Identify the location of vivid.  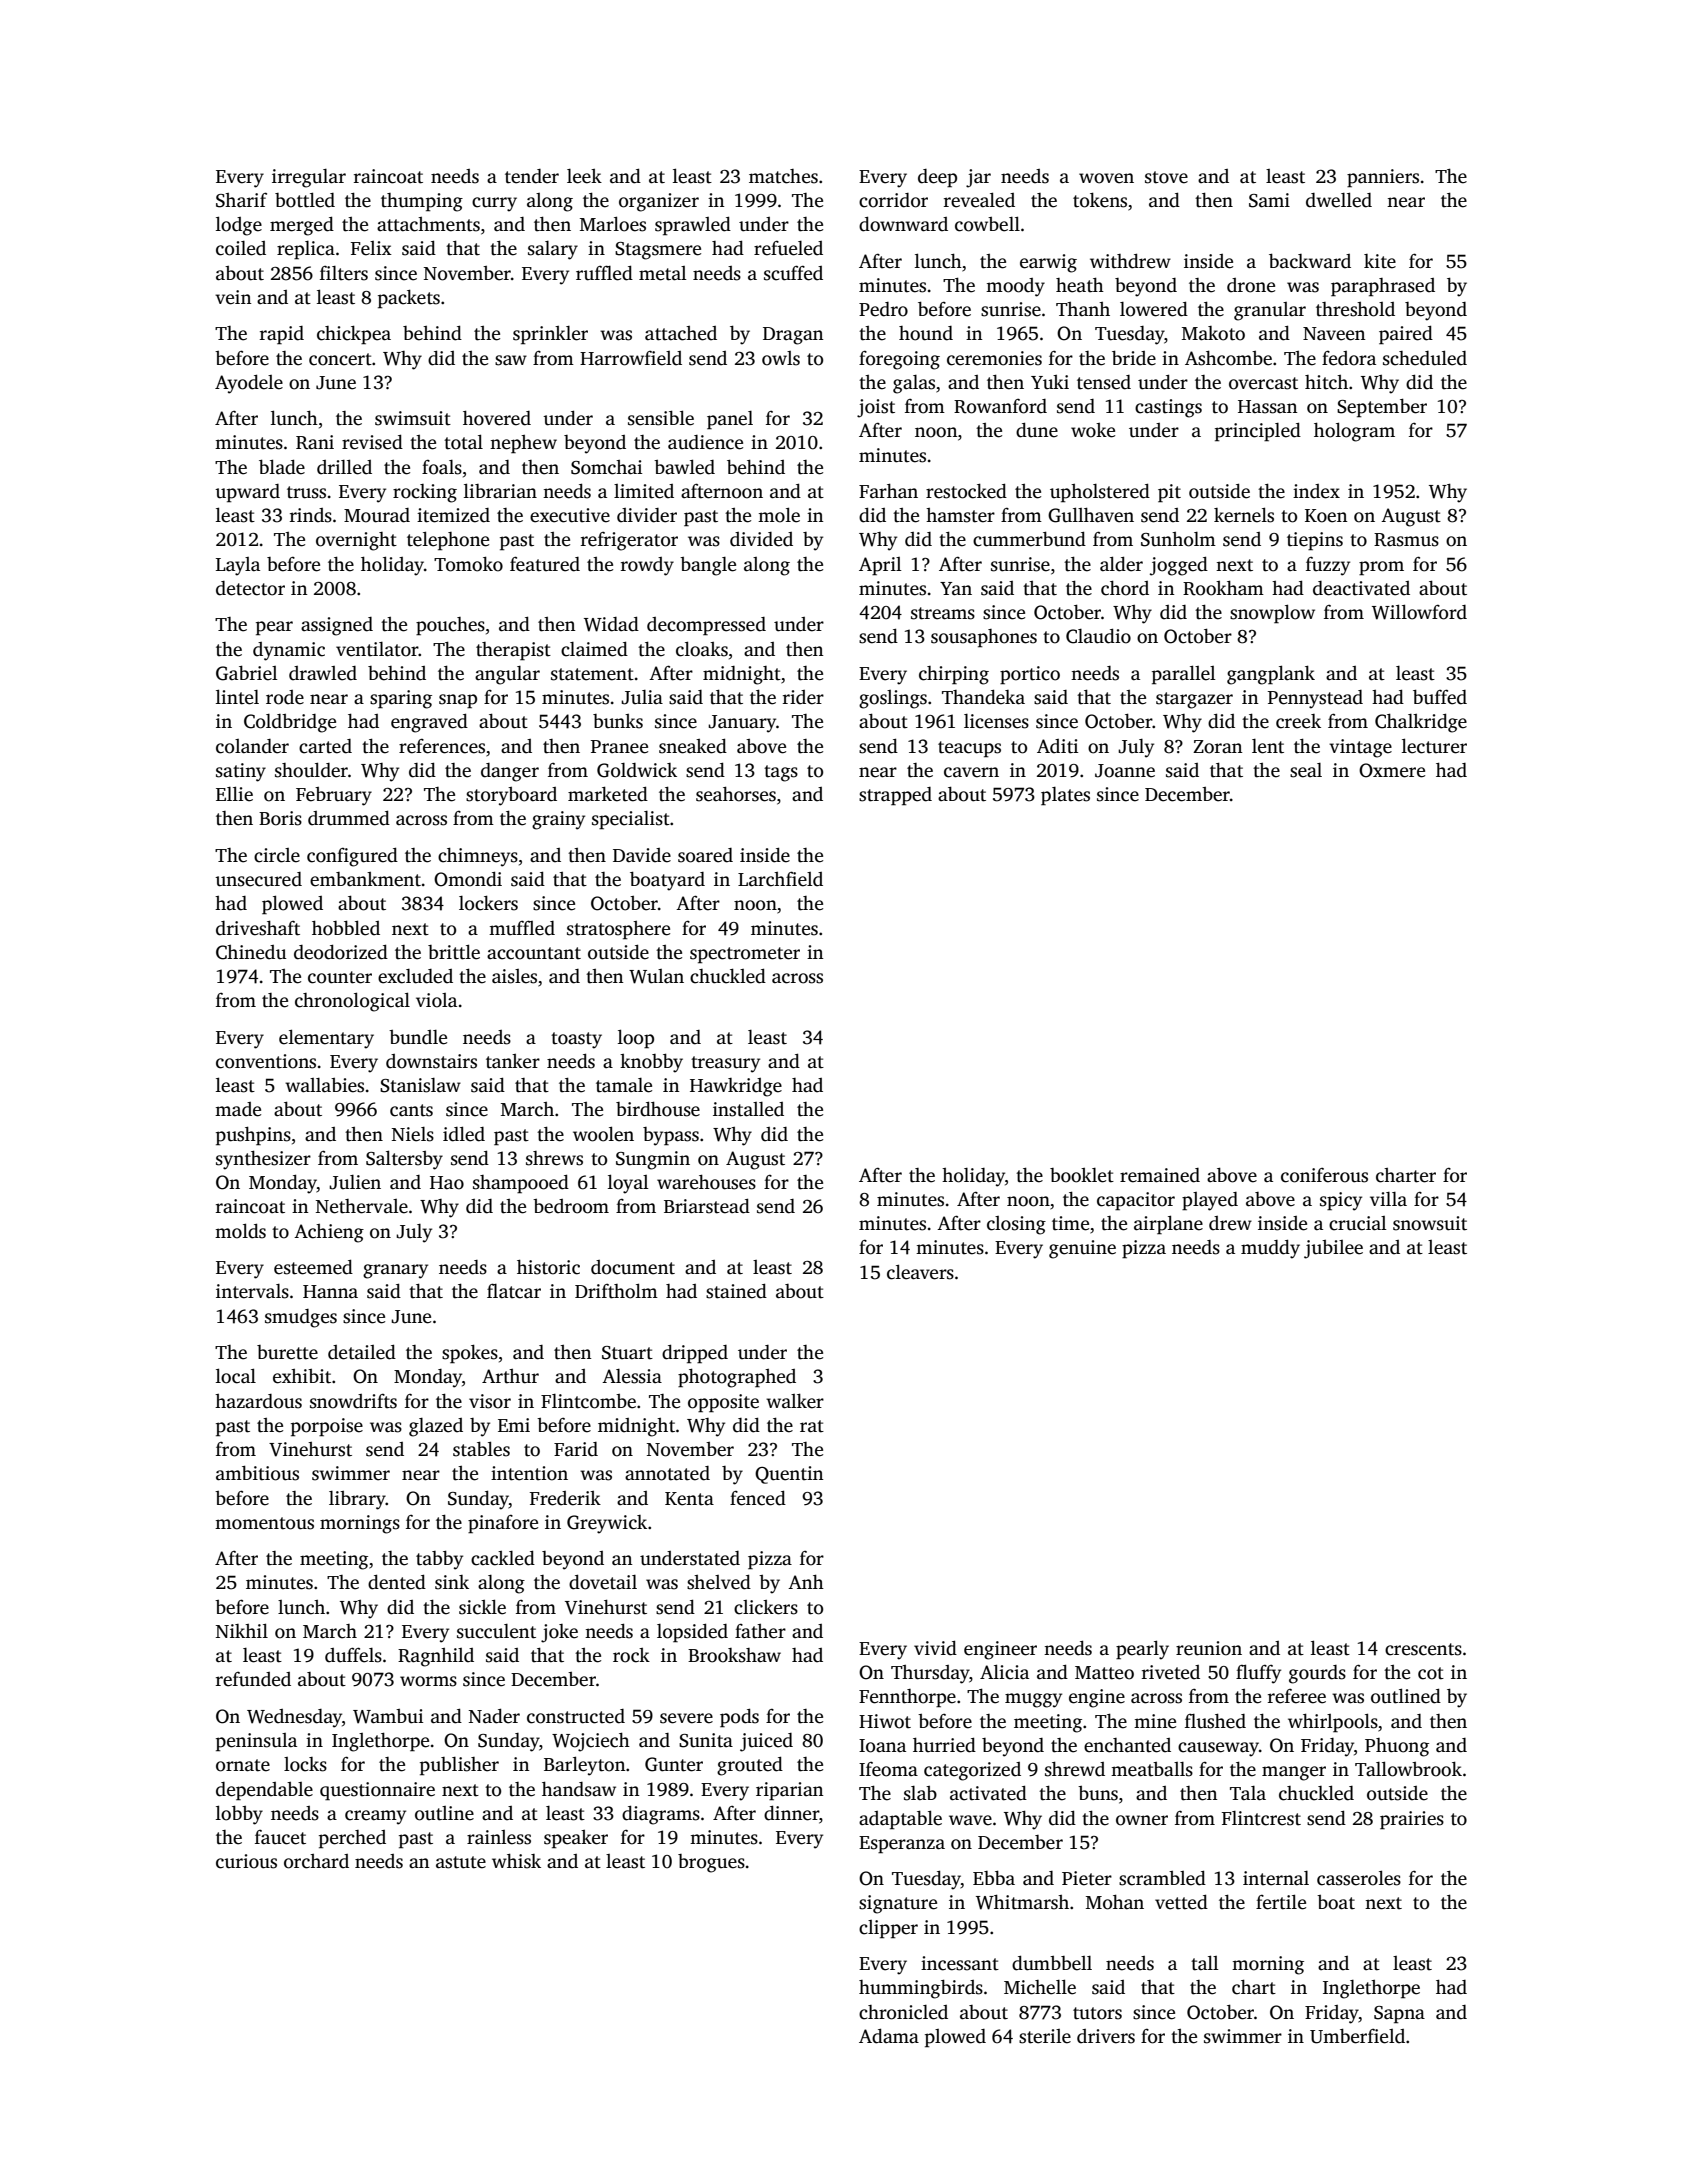
(935, 1648).
